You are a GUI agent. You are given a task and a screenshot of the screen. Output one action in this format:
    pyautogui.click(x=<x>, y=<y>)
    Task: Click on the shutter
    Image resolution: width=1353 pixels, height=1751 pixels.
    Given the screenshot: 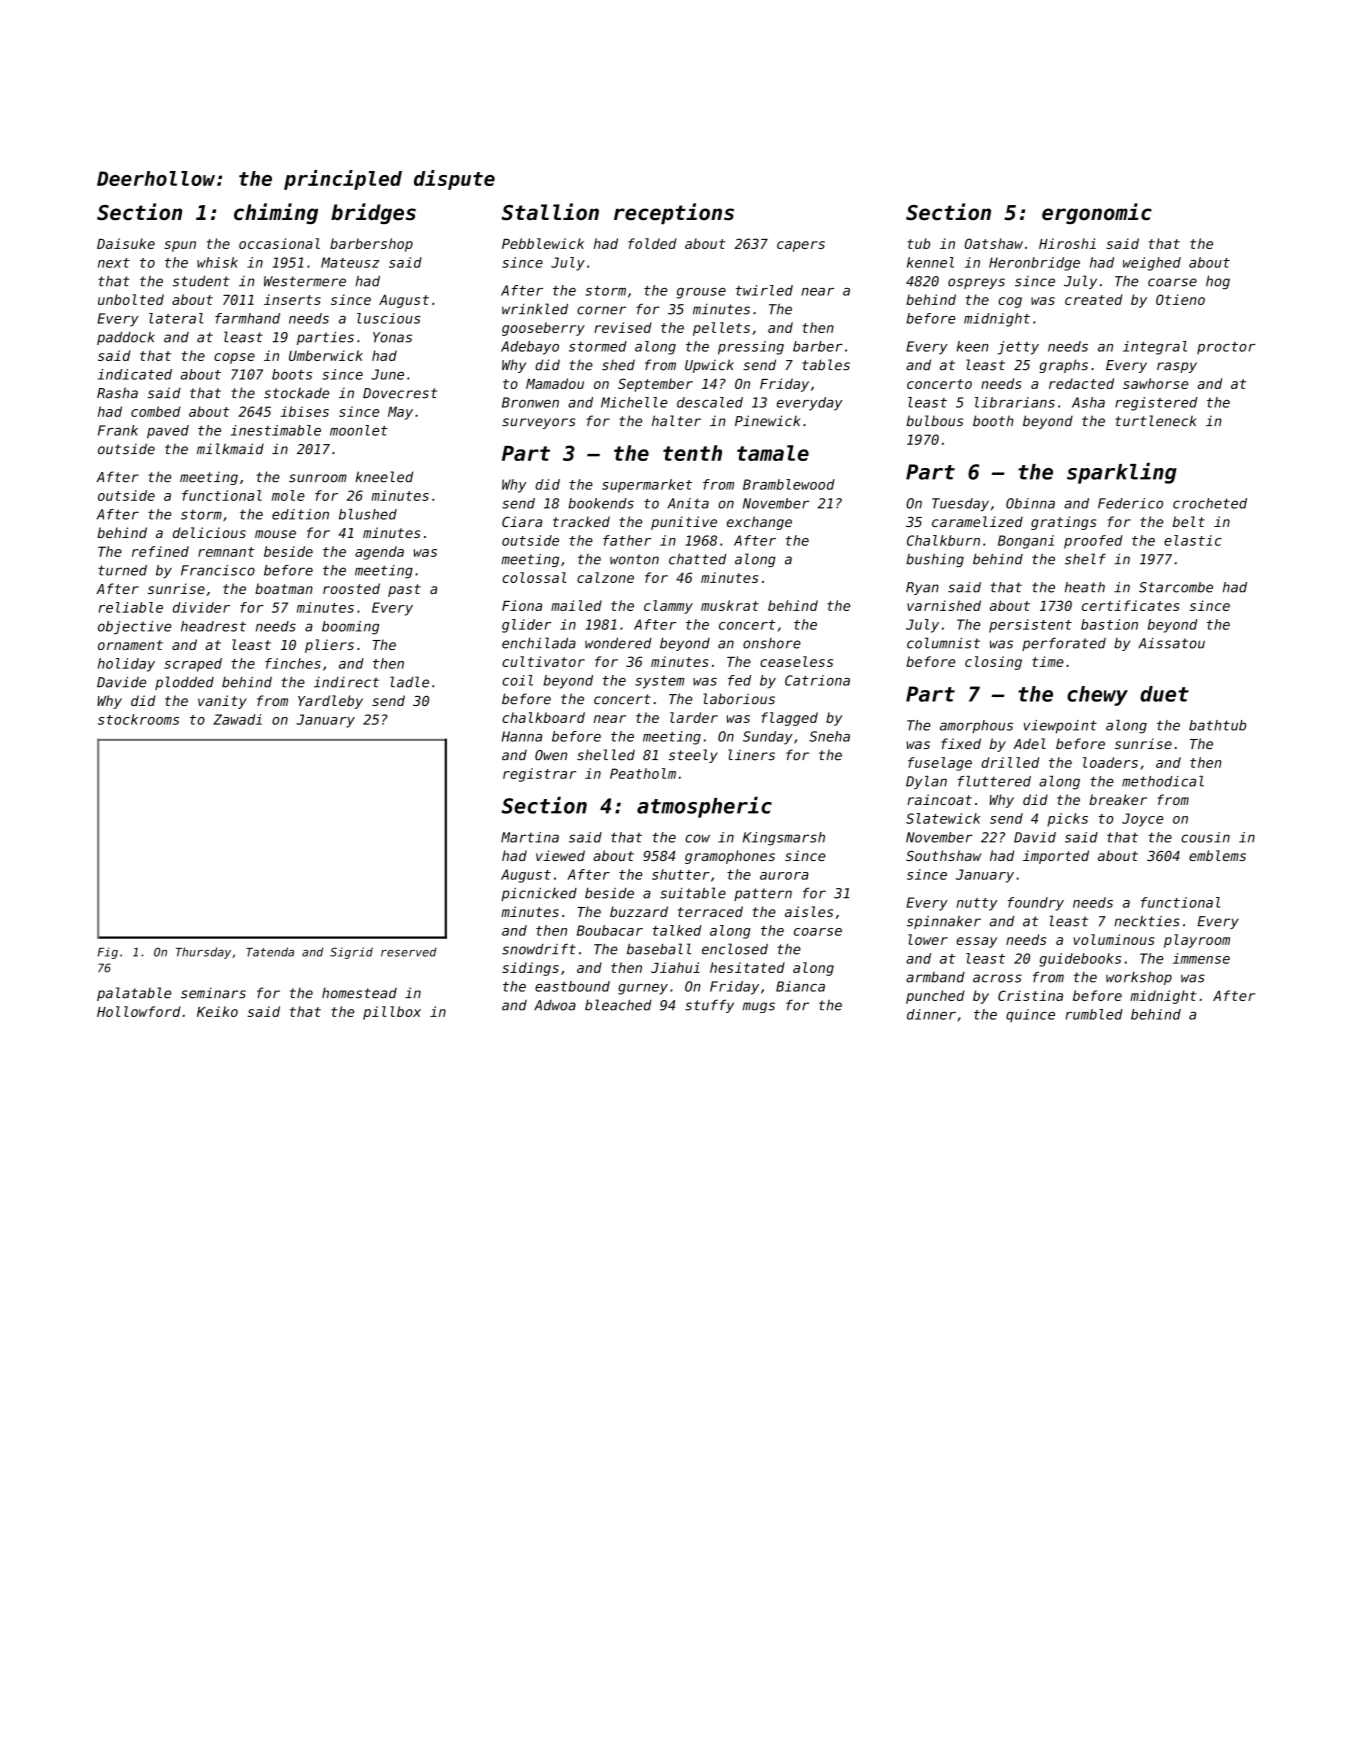 What is the action you would take?
    pyautogui.click(x=681, y=874)
